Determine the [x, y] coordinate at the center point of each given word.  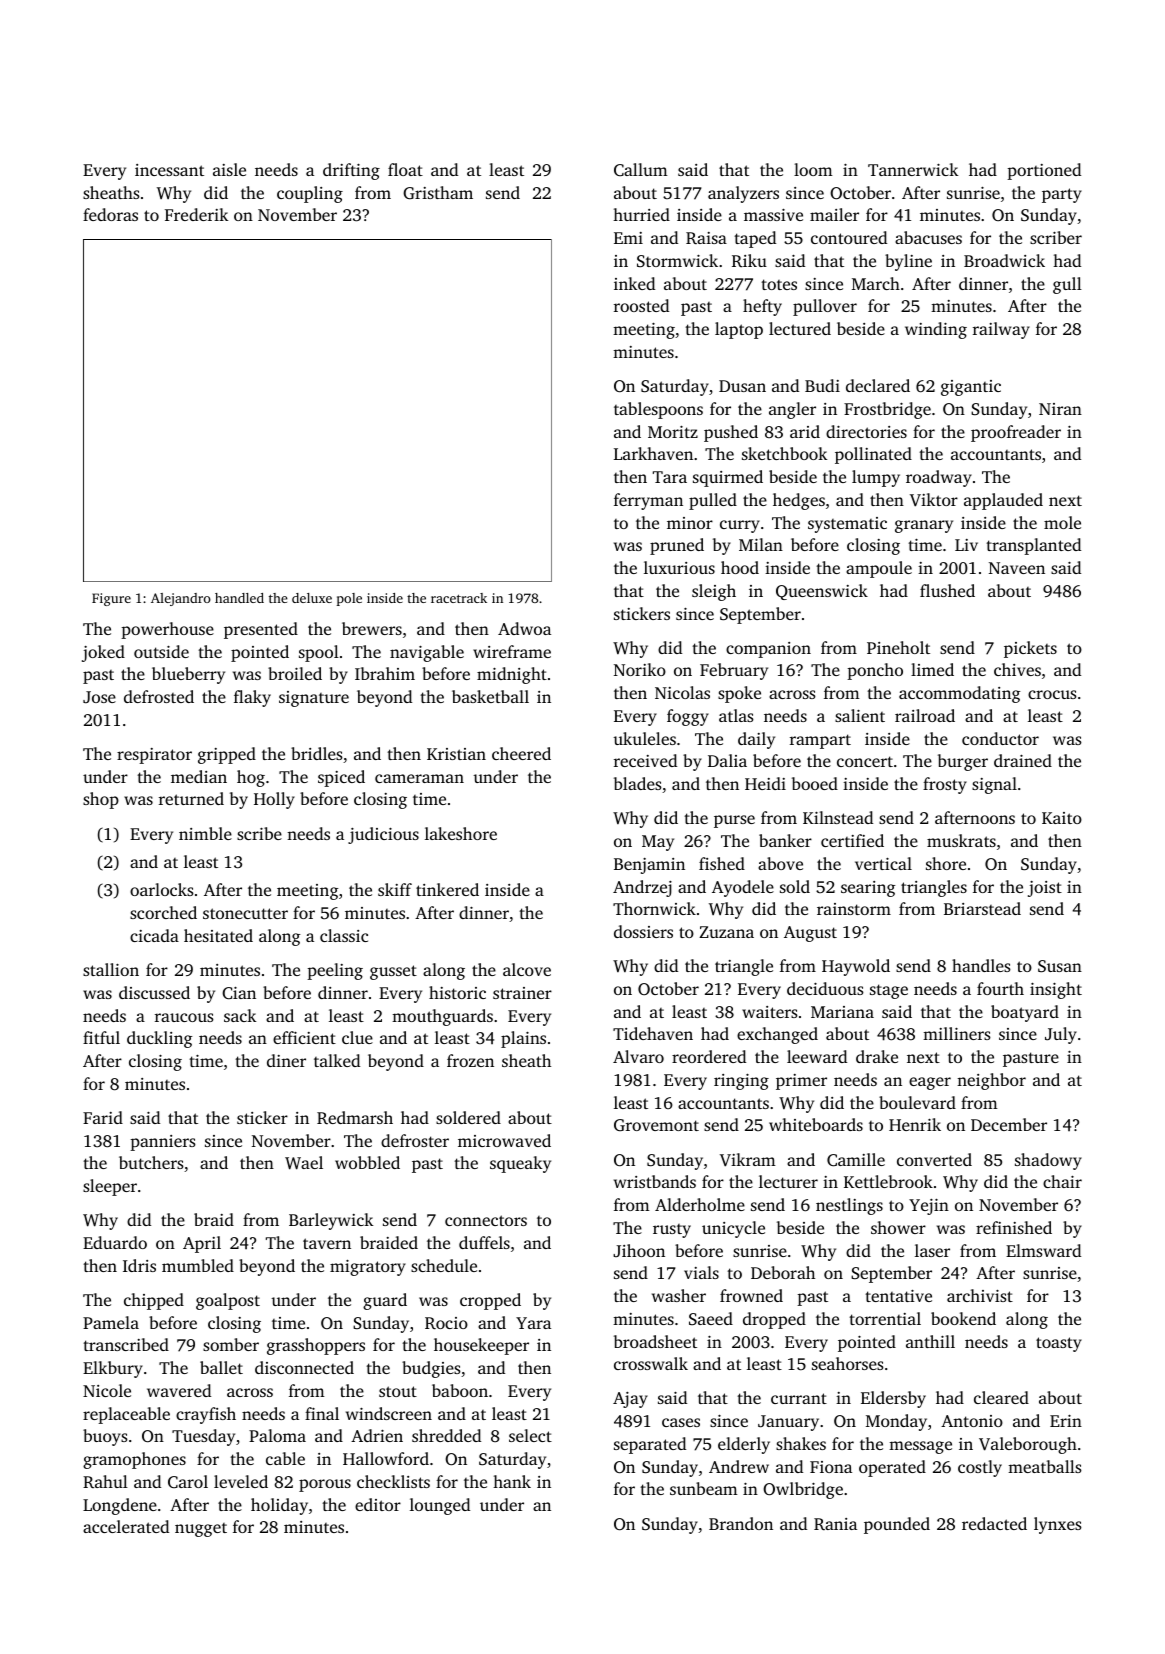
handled [239, 598]
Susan [1060, 966]
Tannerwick [913, 169]
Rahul [105, 1481]
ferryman [648, 501]
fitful [101, 1037]
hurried [641, 214]
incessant [169, 170]
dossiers [643, 931]
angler [792, 410]
